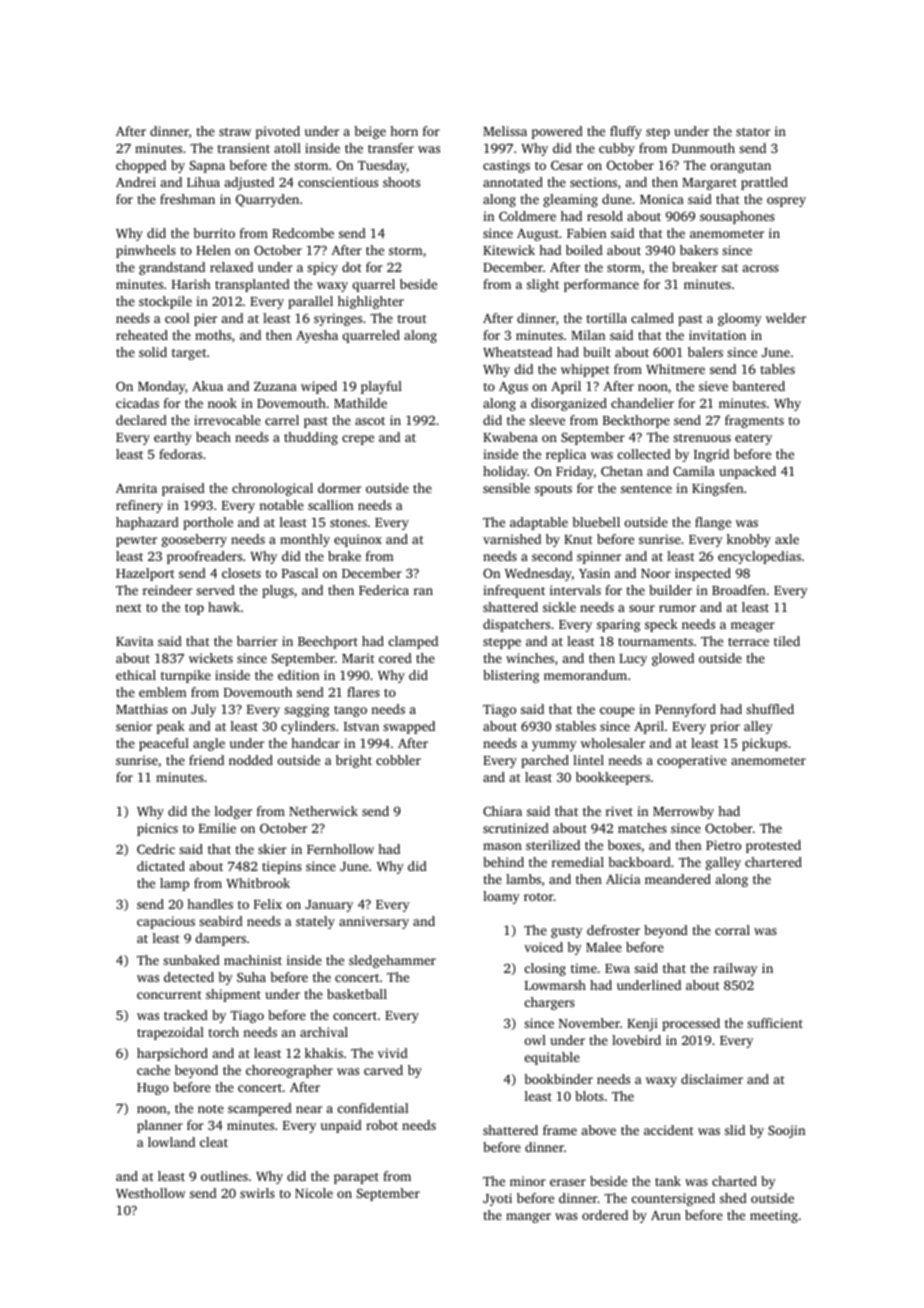 The image size is (924, 1308). Describe the element at coordinates (725, 727) in the screenshot. I see `prior` at that location.
